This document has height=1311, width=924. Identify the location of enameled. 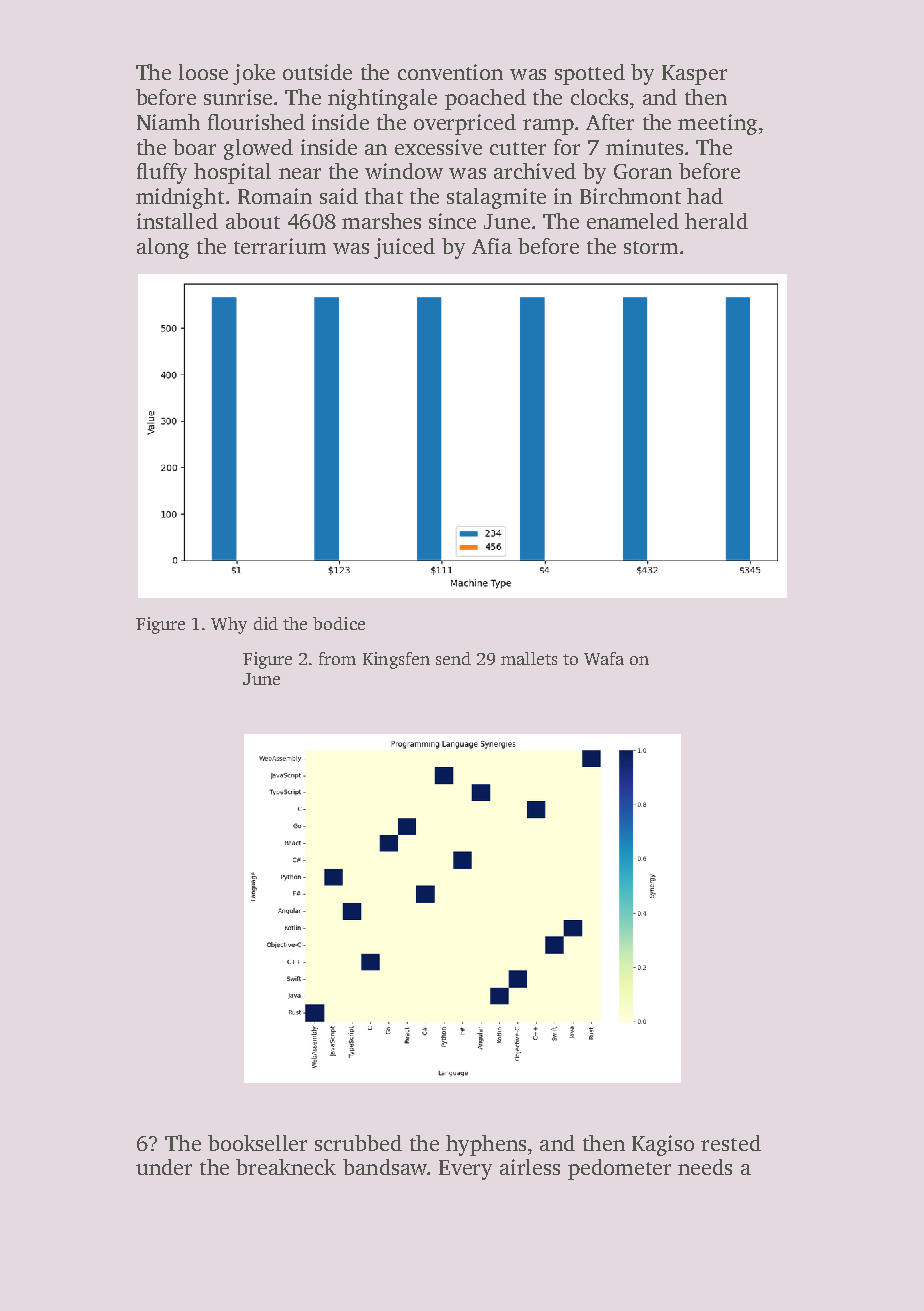
(633, 221).
